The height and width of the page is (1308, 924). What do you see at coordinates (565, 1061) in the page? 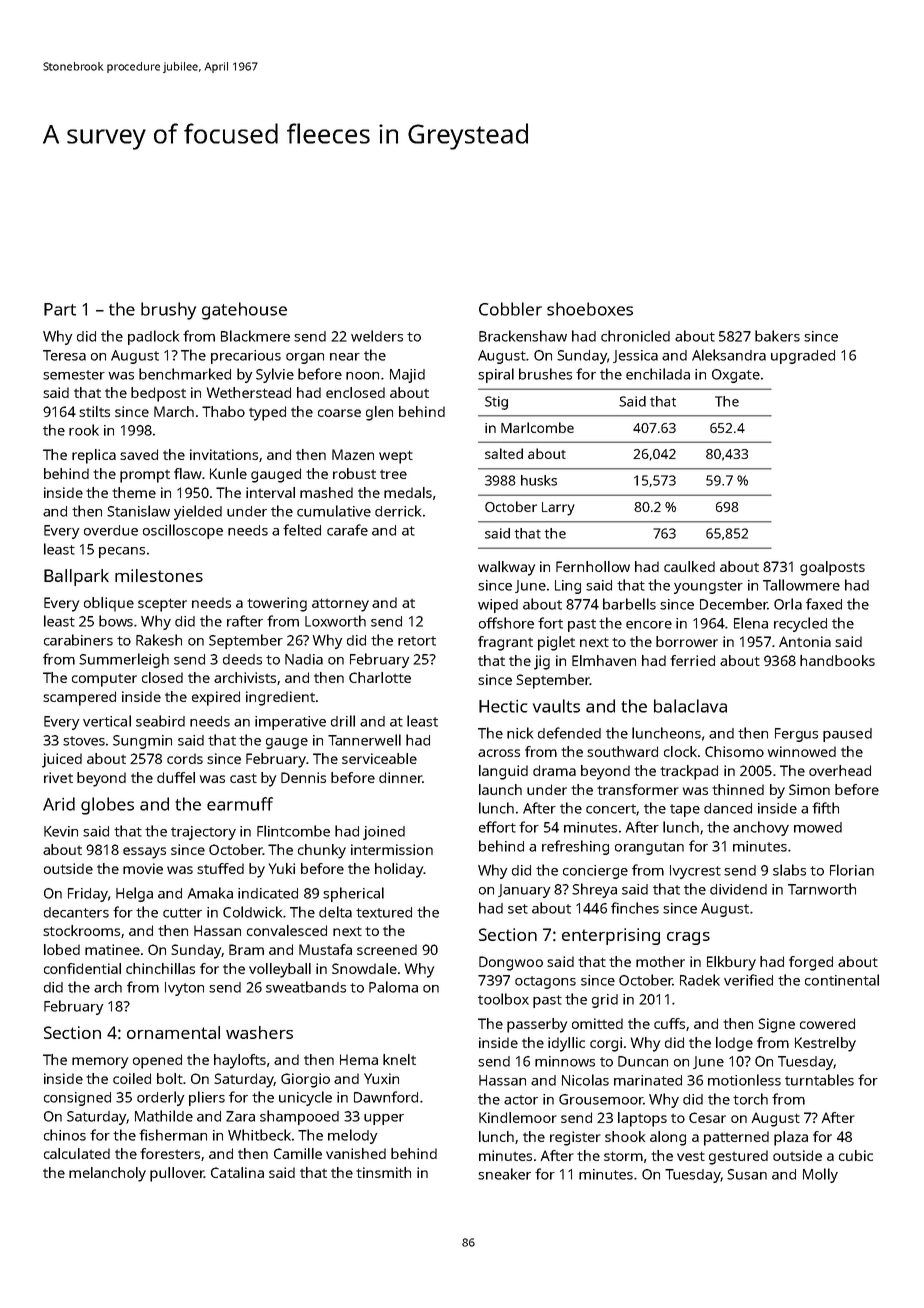
I see `minnows` at bounding box center [565, 1061].
